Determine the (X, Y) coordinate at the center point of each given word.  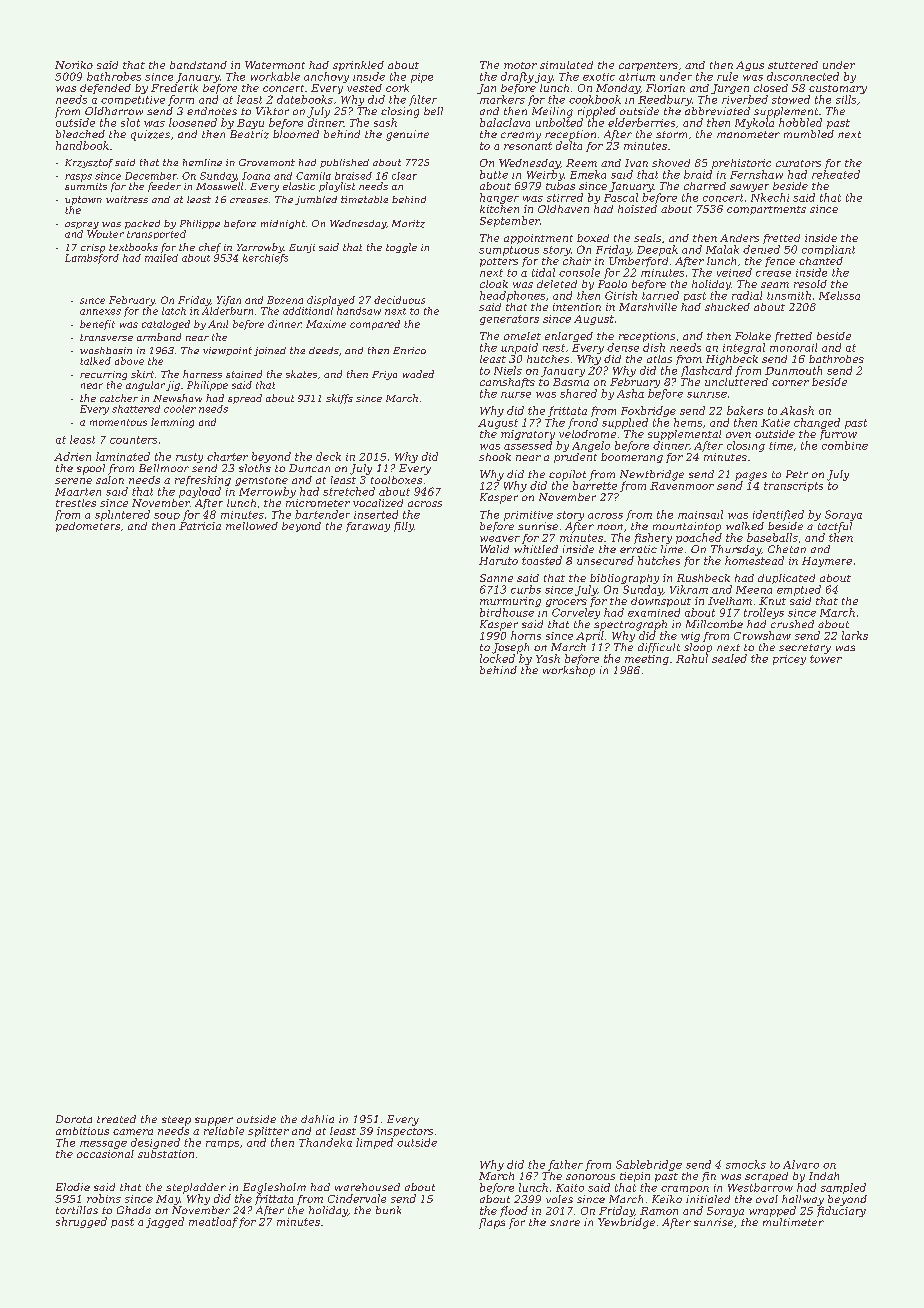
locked (497, 658)
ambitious (82, 1131)
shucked (727, 307)
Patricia (200, 526)
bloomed (296, 134)
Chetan (787, 549)
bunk (388, 1210)
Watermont (275, 65)
